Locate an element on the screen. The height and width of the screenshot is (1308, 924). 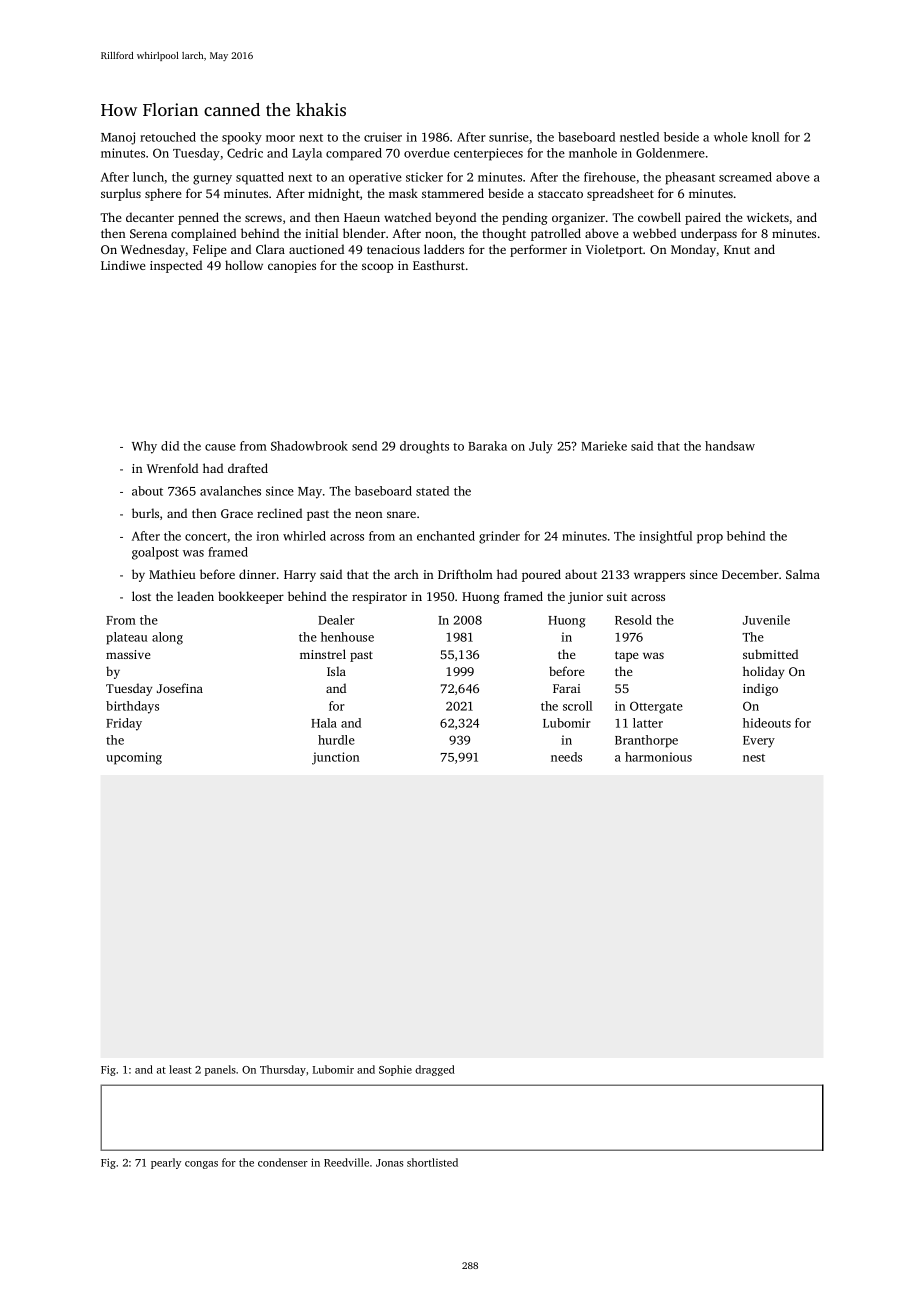
Sophie is located at coordinates (395, 1070).
